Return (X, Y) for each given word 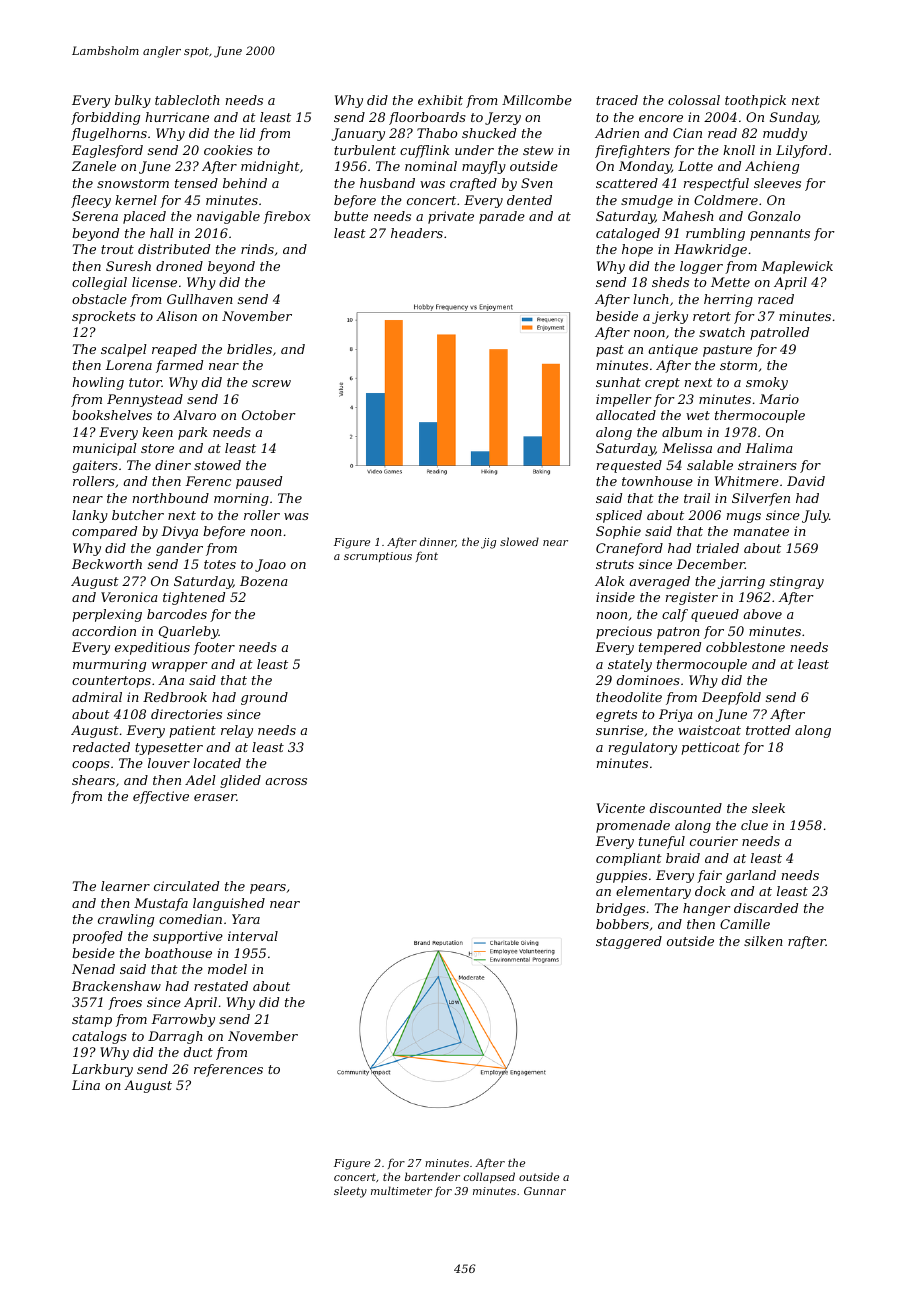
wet (698, 415)
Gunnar (545, 1191)
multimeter (401, 1190)
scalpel (124, 350)
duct (198, 1052)
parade (502, 217)
